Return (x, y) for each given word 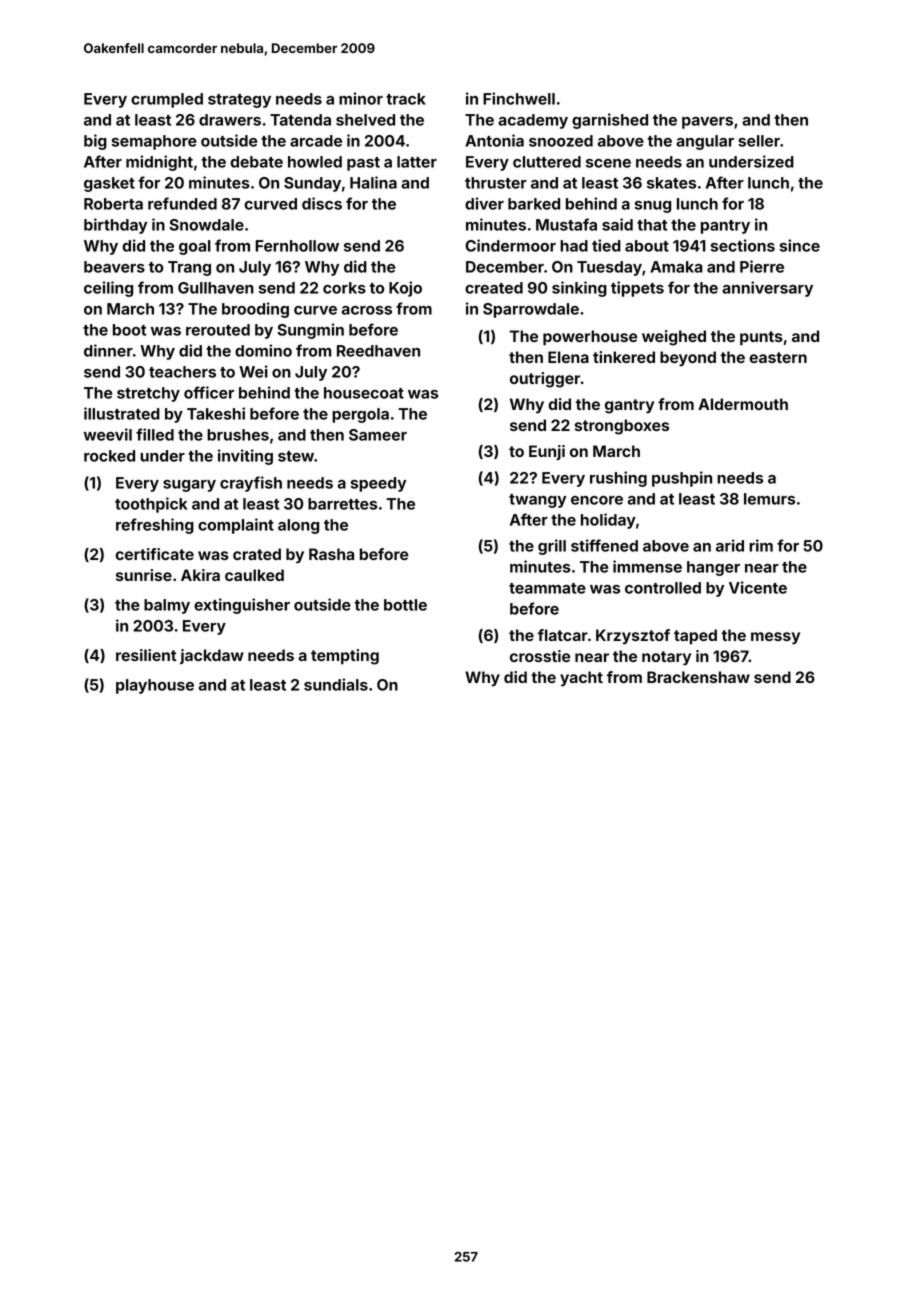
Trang (189, 268)
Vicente (758, 587)
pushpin (682, 479)
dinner (108, 350)
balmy (167, 606)
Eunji (547, 452)
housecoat (364, 393)
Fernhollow (297, 246)
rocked (109, 456)
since (800, 245)
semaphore (154, 142)
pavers (707, 123)
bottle (405, 605)
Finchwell (519, 98)
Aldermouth (743, 404)
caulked (254, 575)
